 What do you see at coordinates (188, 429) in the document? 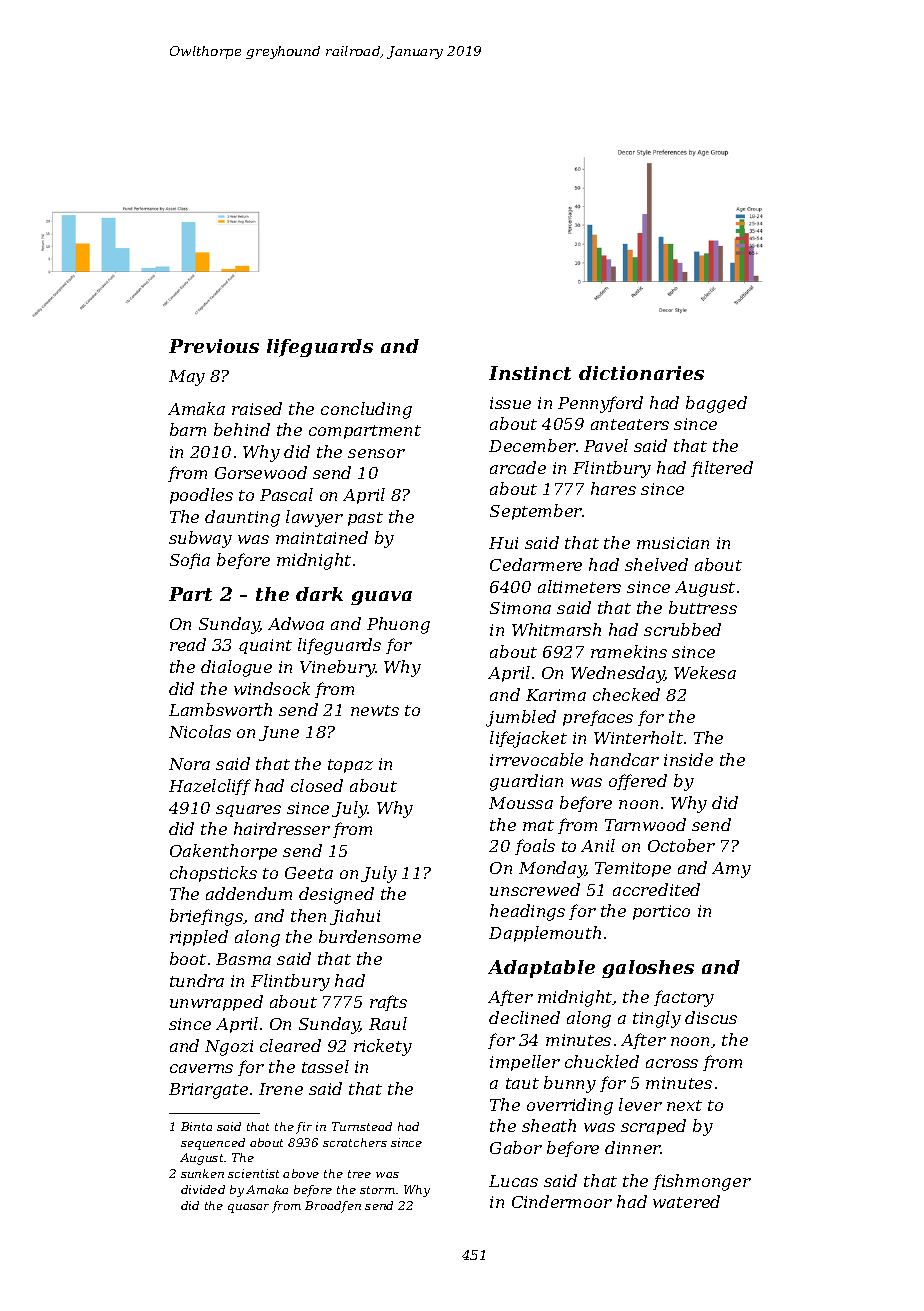
I see `barn` at bounding box center [188, 429].
